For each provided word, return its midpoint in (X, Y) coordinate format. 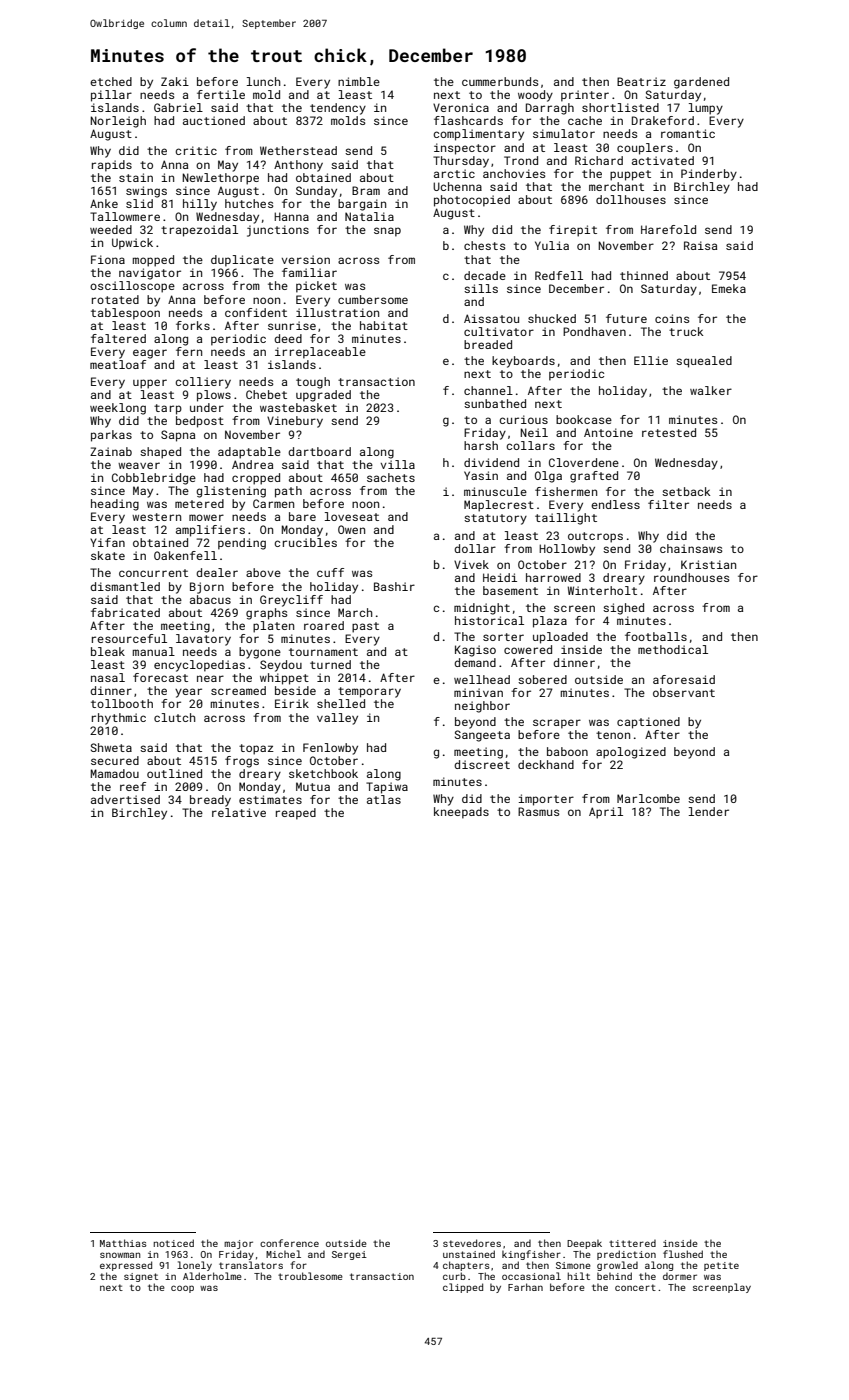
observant (684, 692)
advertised (125, 799)
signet (141, 1277)
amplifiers (210, 531)
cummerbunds (500, 81)
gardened (701, 83)
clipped (463, 1288)
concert (635, 1287)
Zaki (175, 81)
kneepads (461, 813)
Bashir (394, 586)
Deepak (584, 1244)
